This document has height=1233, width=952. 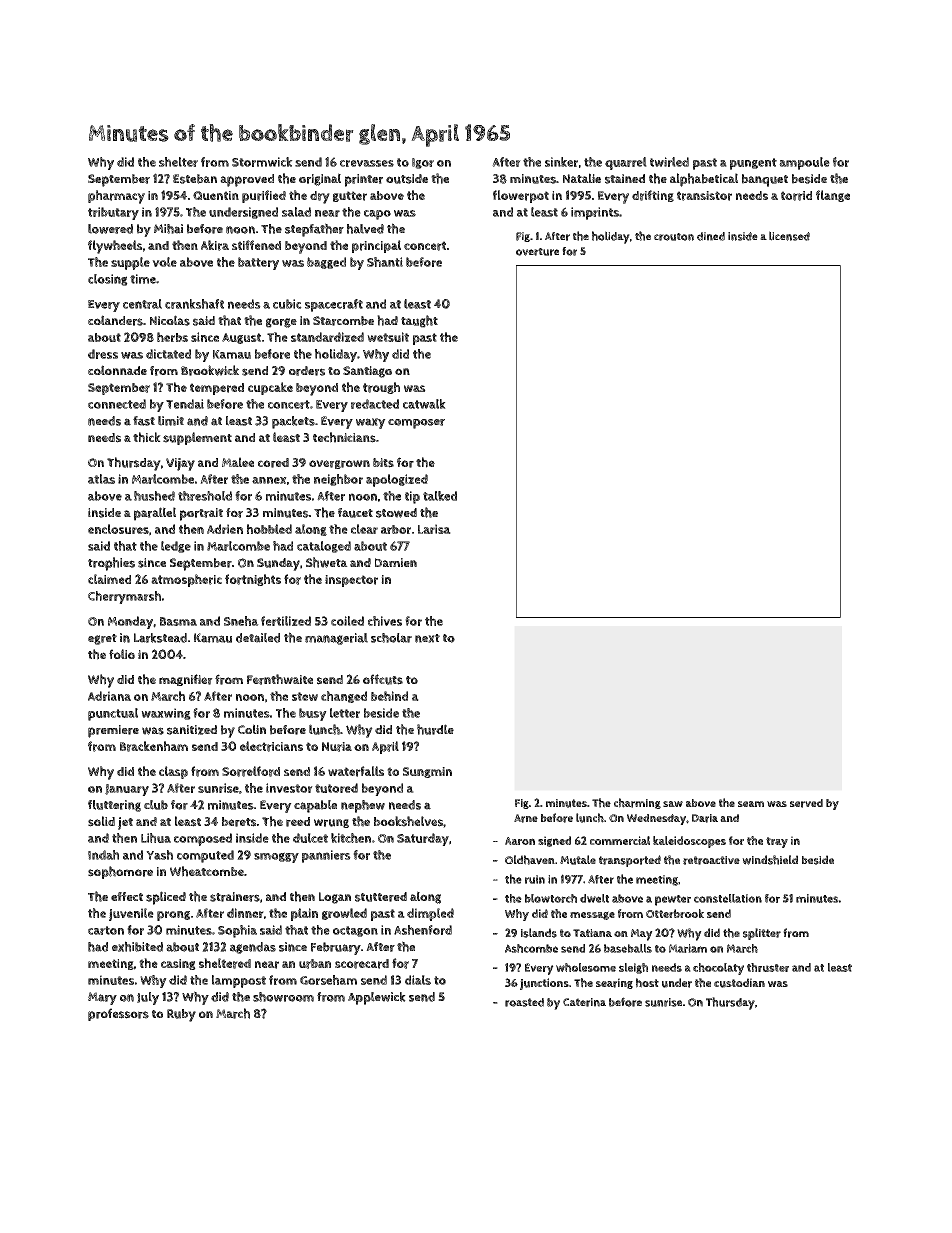 What do you see at coordinates (751, 804) in the document?
I see `seam` at bounding box center [751, 804].
